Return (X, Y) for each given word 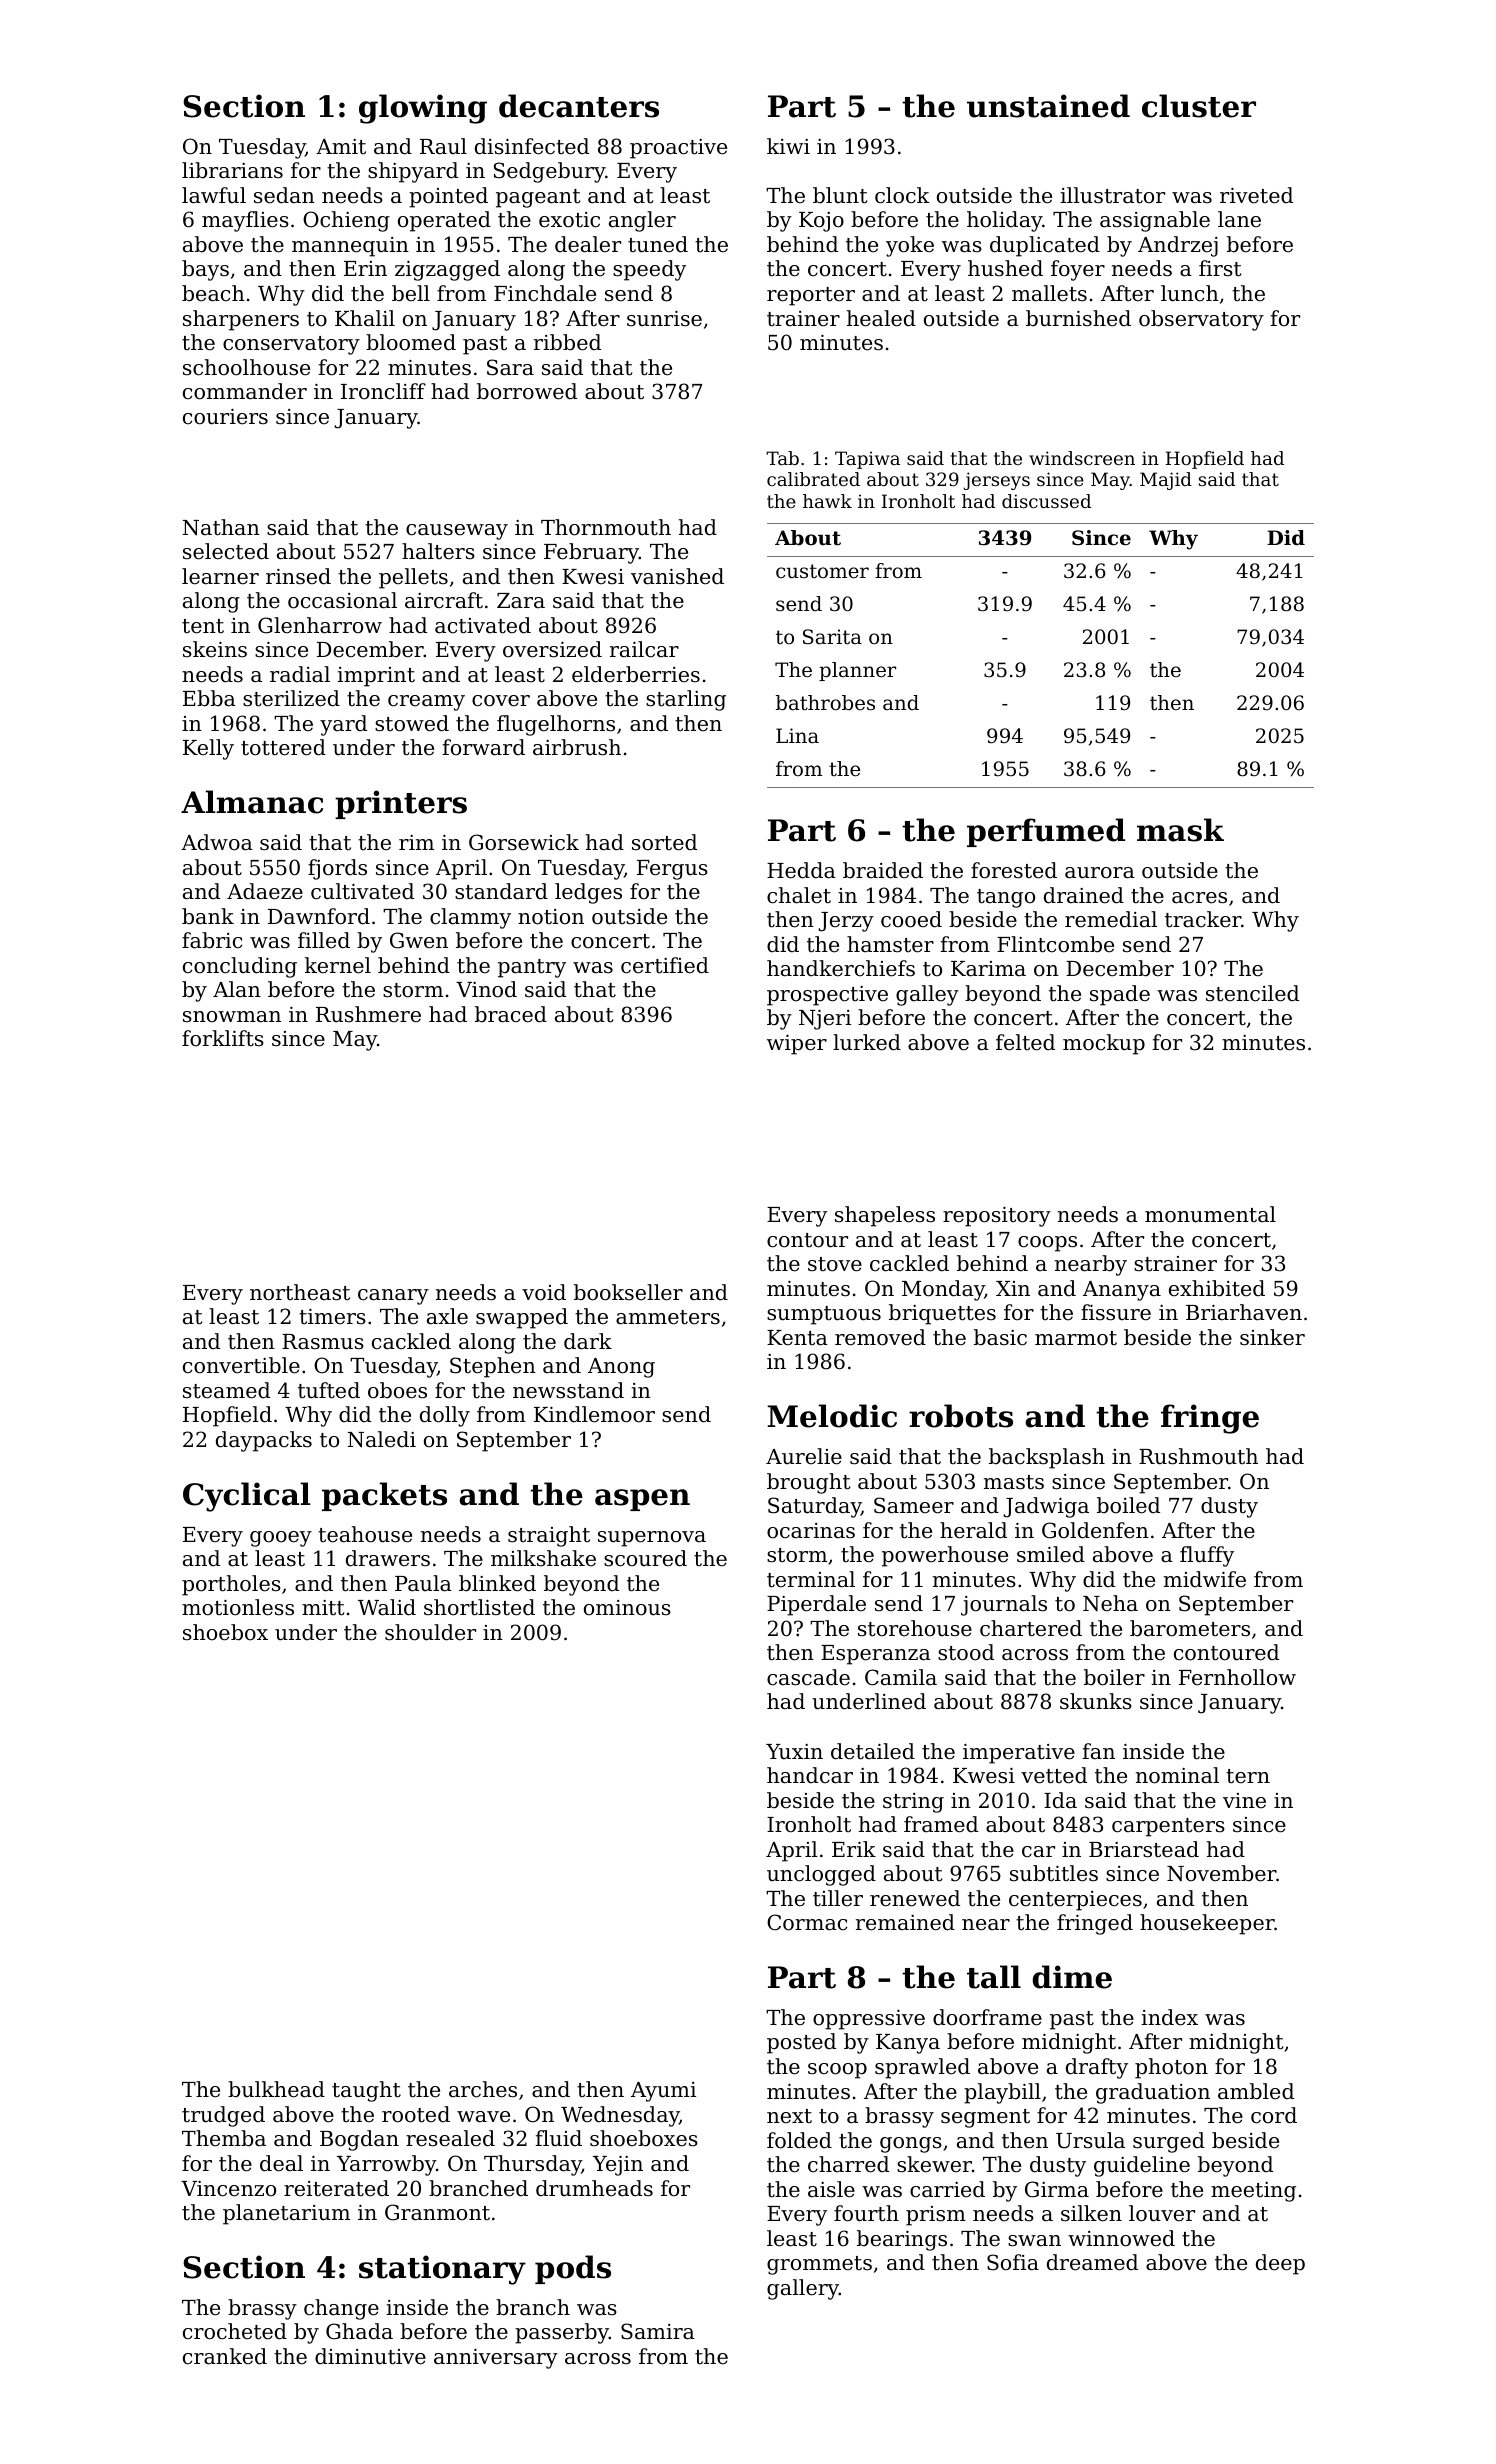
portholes (231, 1585)
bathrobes (825, 703)
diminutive (370, 2356)
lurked (867, 1042)
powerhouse (945, 1556)
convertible (241, 1365)
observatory (1201, 320)
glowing (423, 109)
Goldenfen (1095, 1530)
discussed (1046, 501)
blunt (840, 195)
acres (1199, 898)
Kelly (208, 749)
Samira (658, 2331)
